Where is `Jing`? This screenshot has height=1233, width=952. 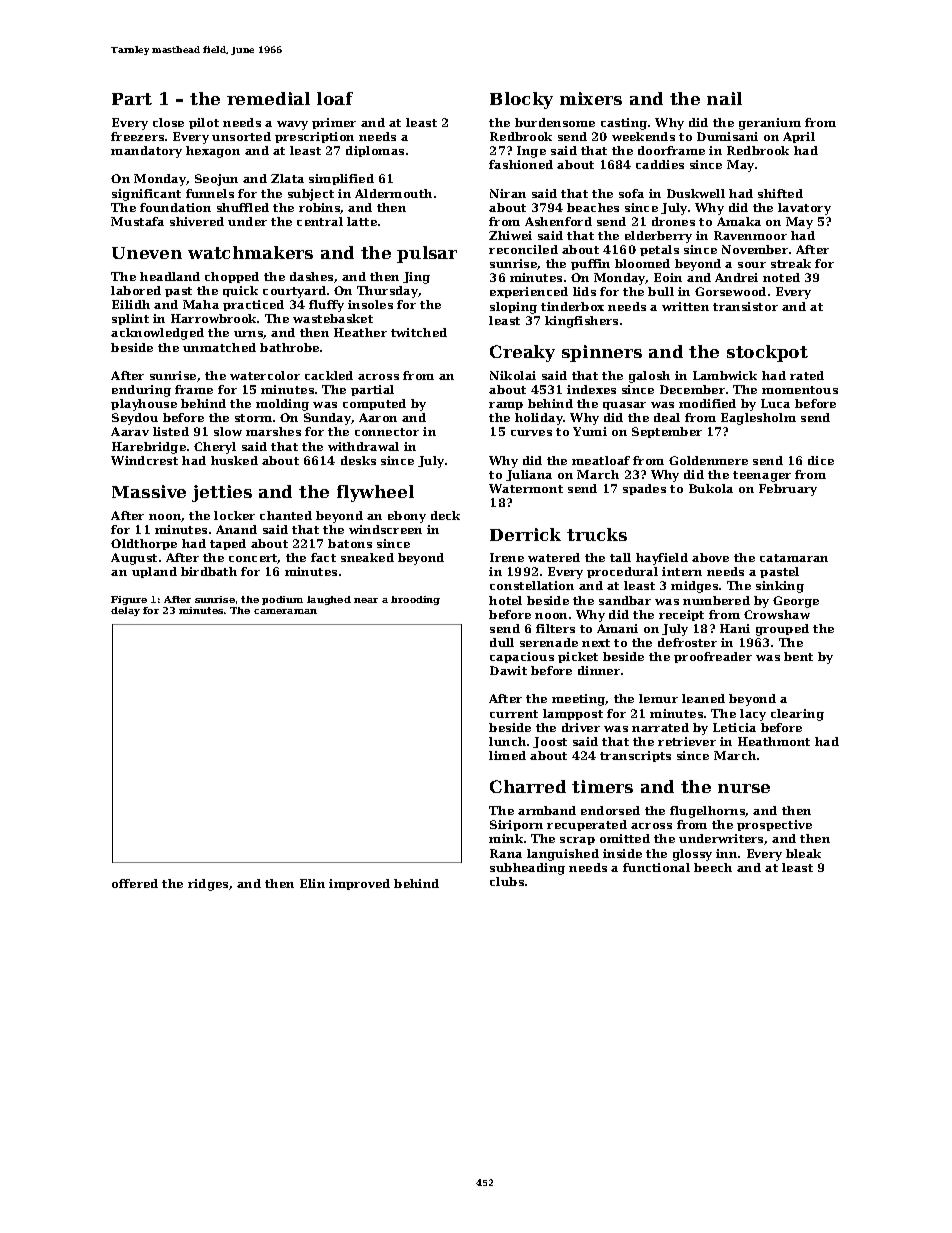 Jing is located at coordinates (416, 278).
